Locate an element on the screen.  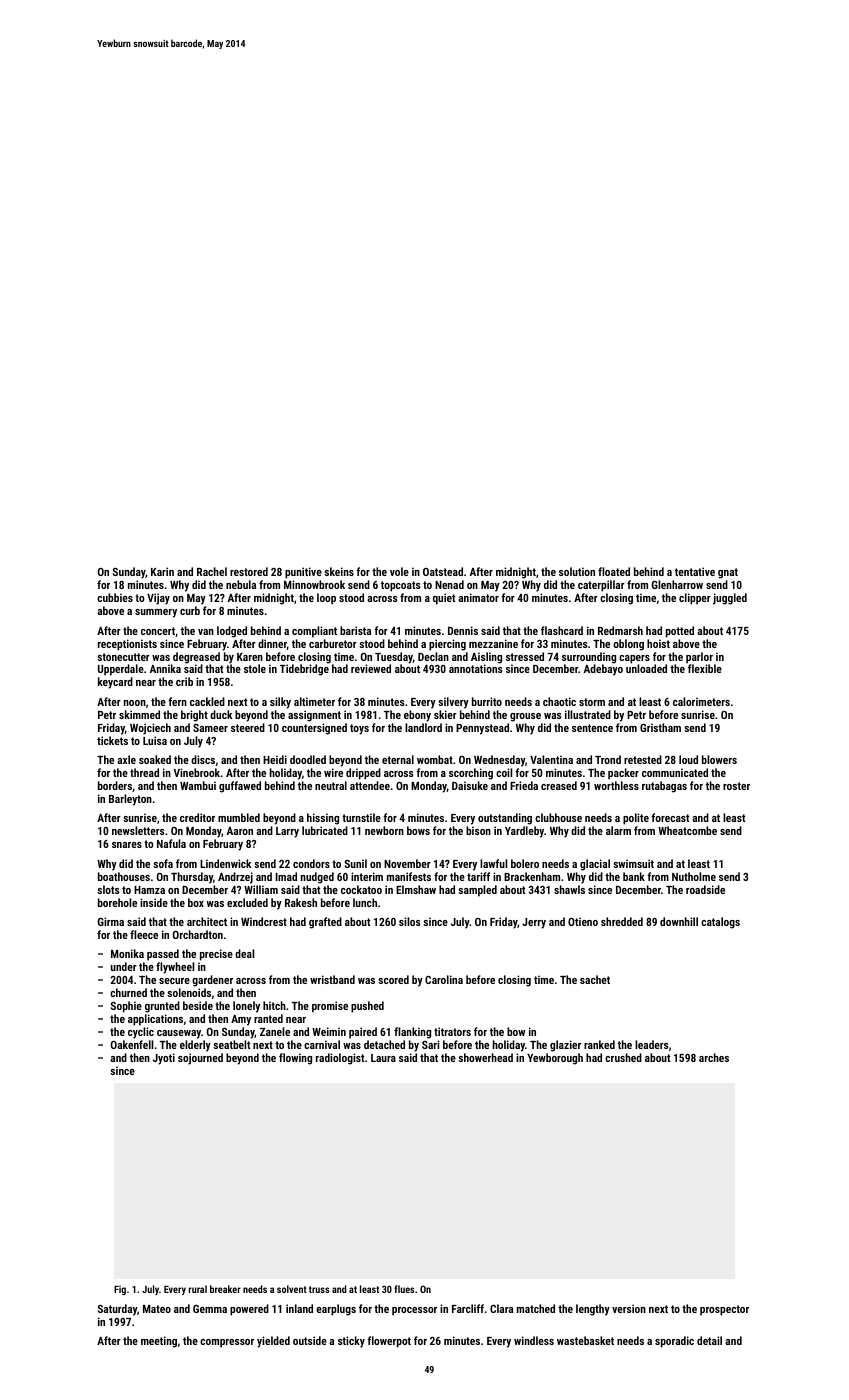
Oatstead is located at coordinates (443, 571).
